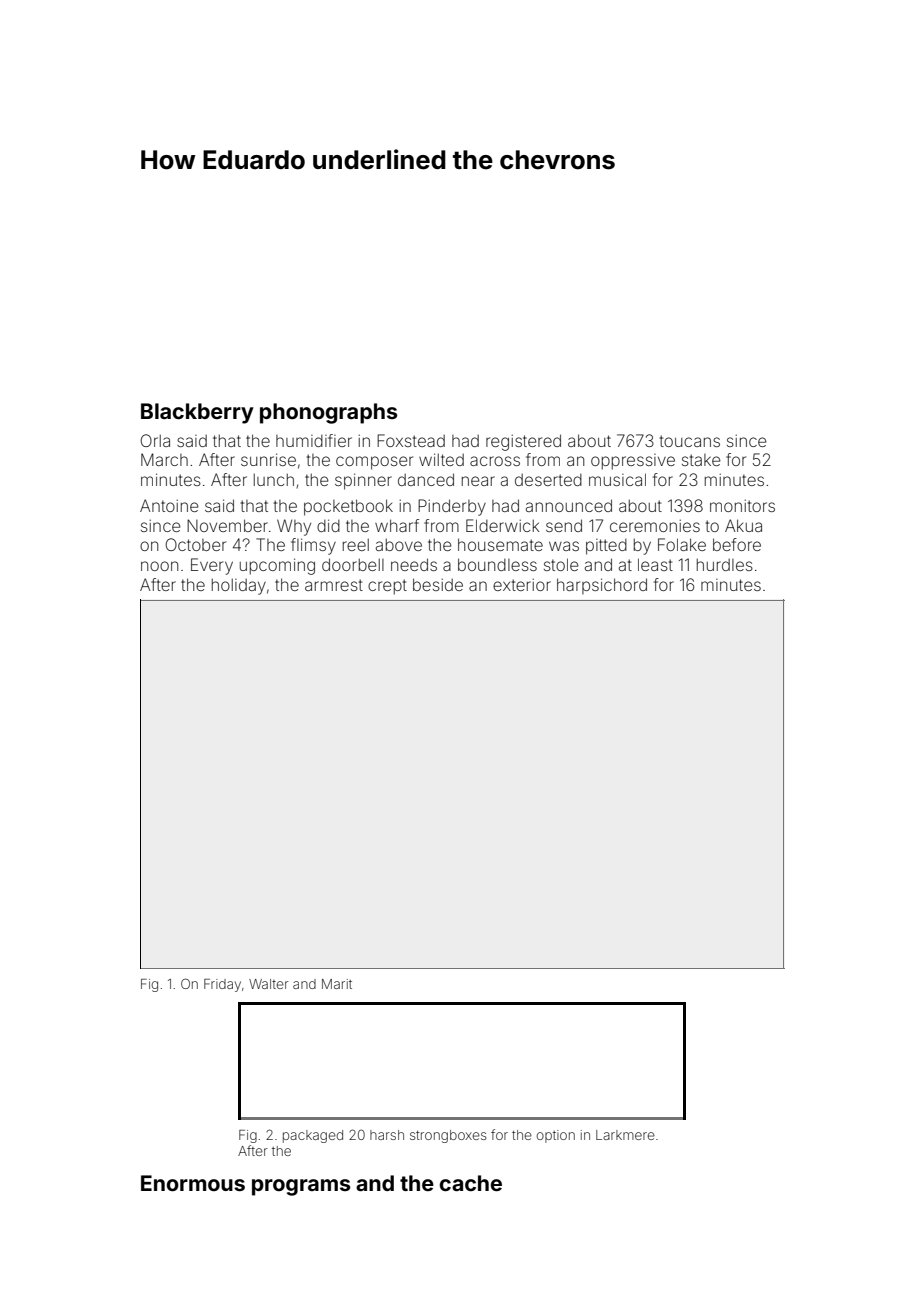 This screenshot has width=924, height=1311. What do you see at coordinates (690, 441) in the screenshot?
I see `toucans` at bounding box center [690, 441].
